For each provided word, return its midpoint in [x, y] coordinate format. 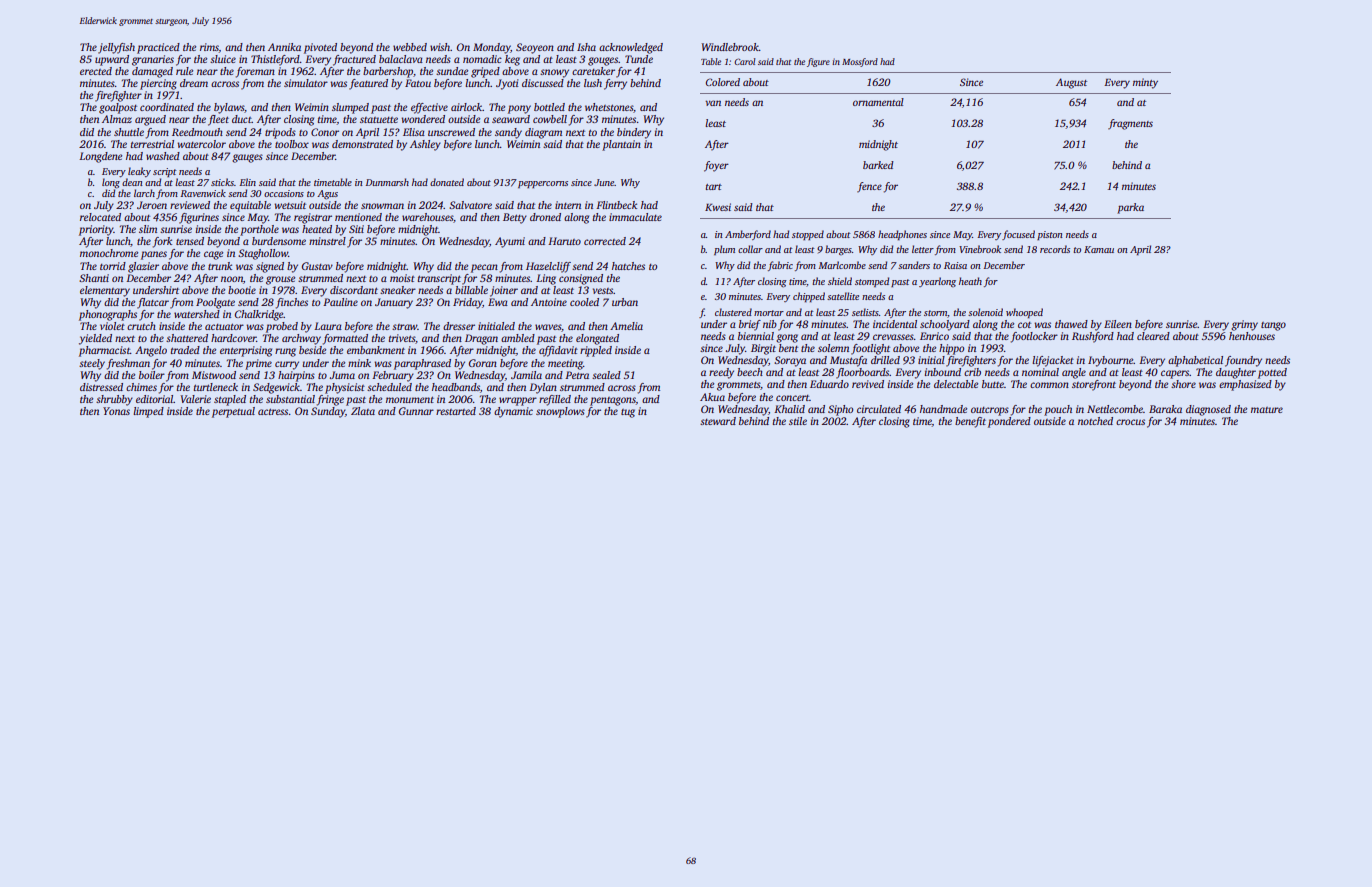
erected [96, 71]
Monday [491, 48]
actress [273, 411]
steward [718, 421]
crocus [1130, 422]
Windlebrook [730, 47]
